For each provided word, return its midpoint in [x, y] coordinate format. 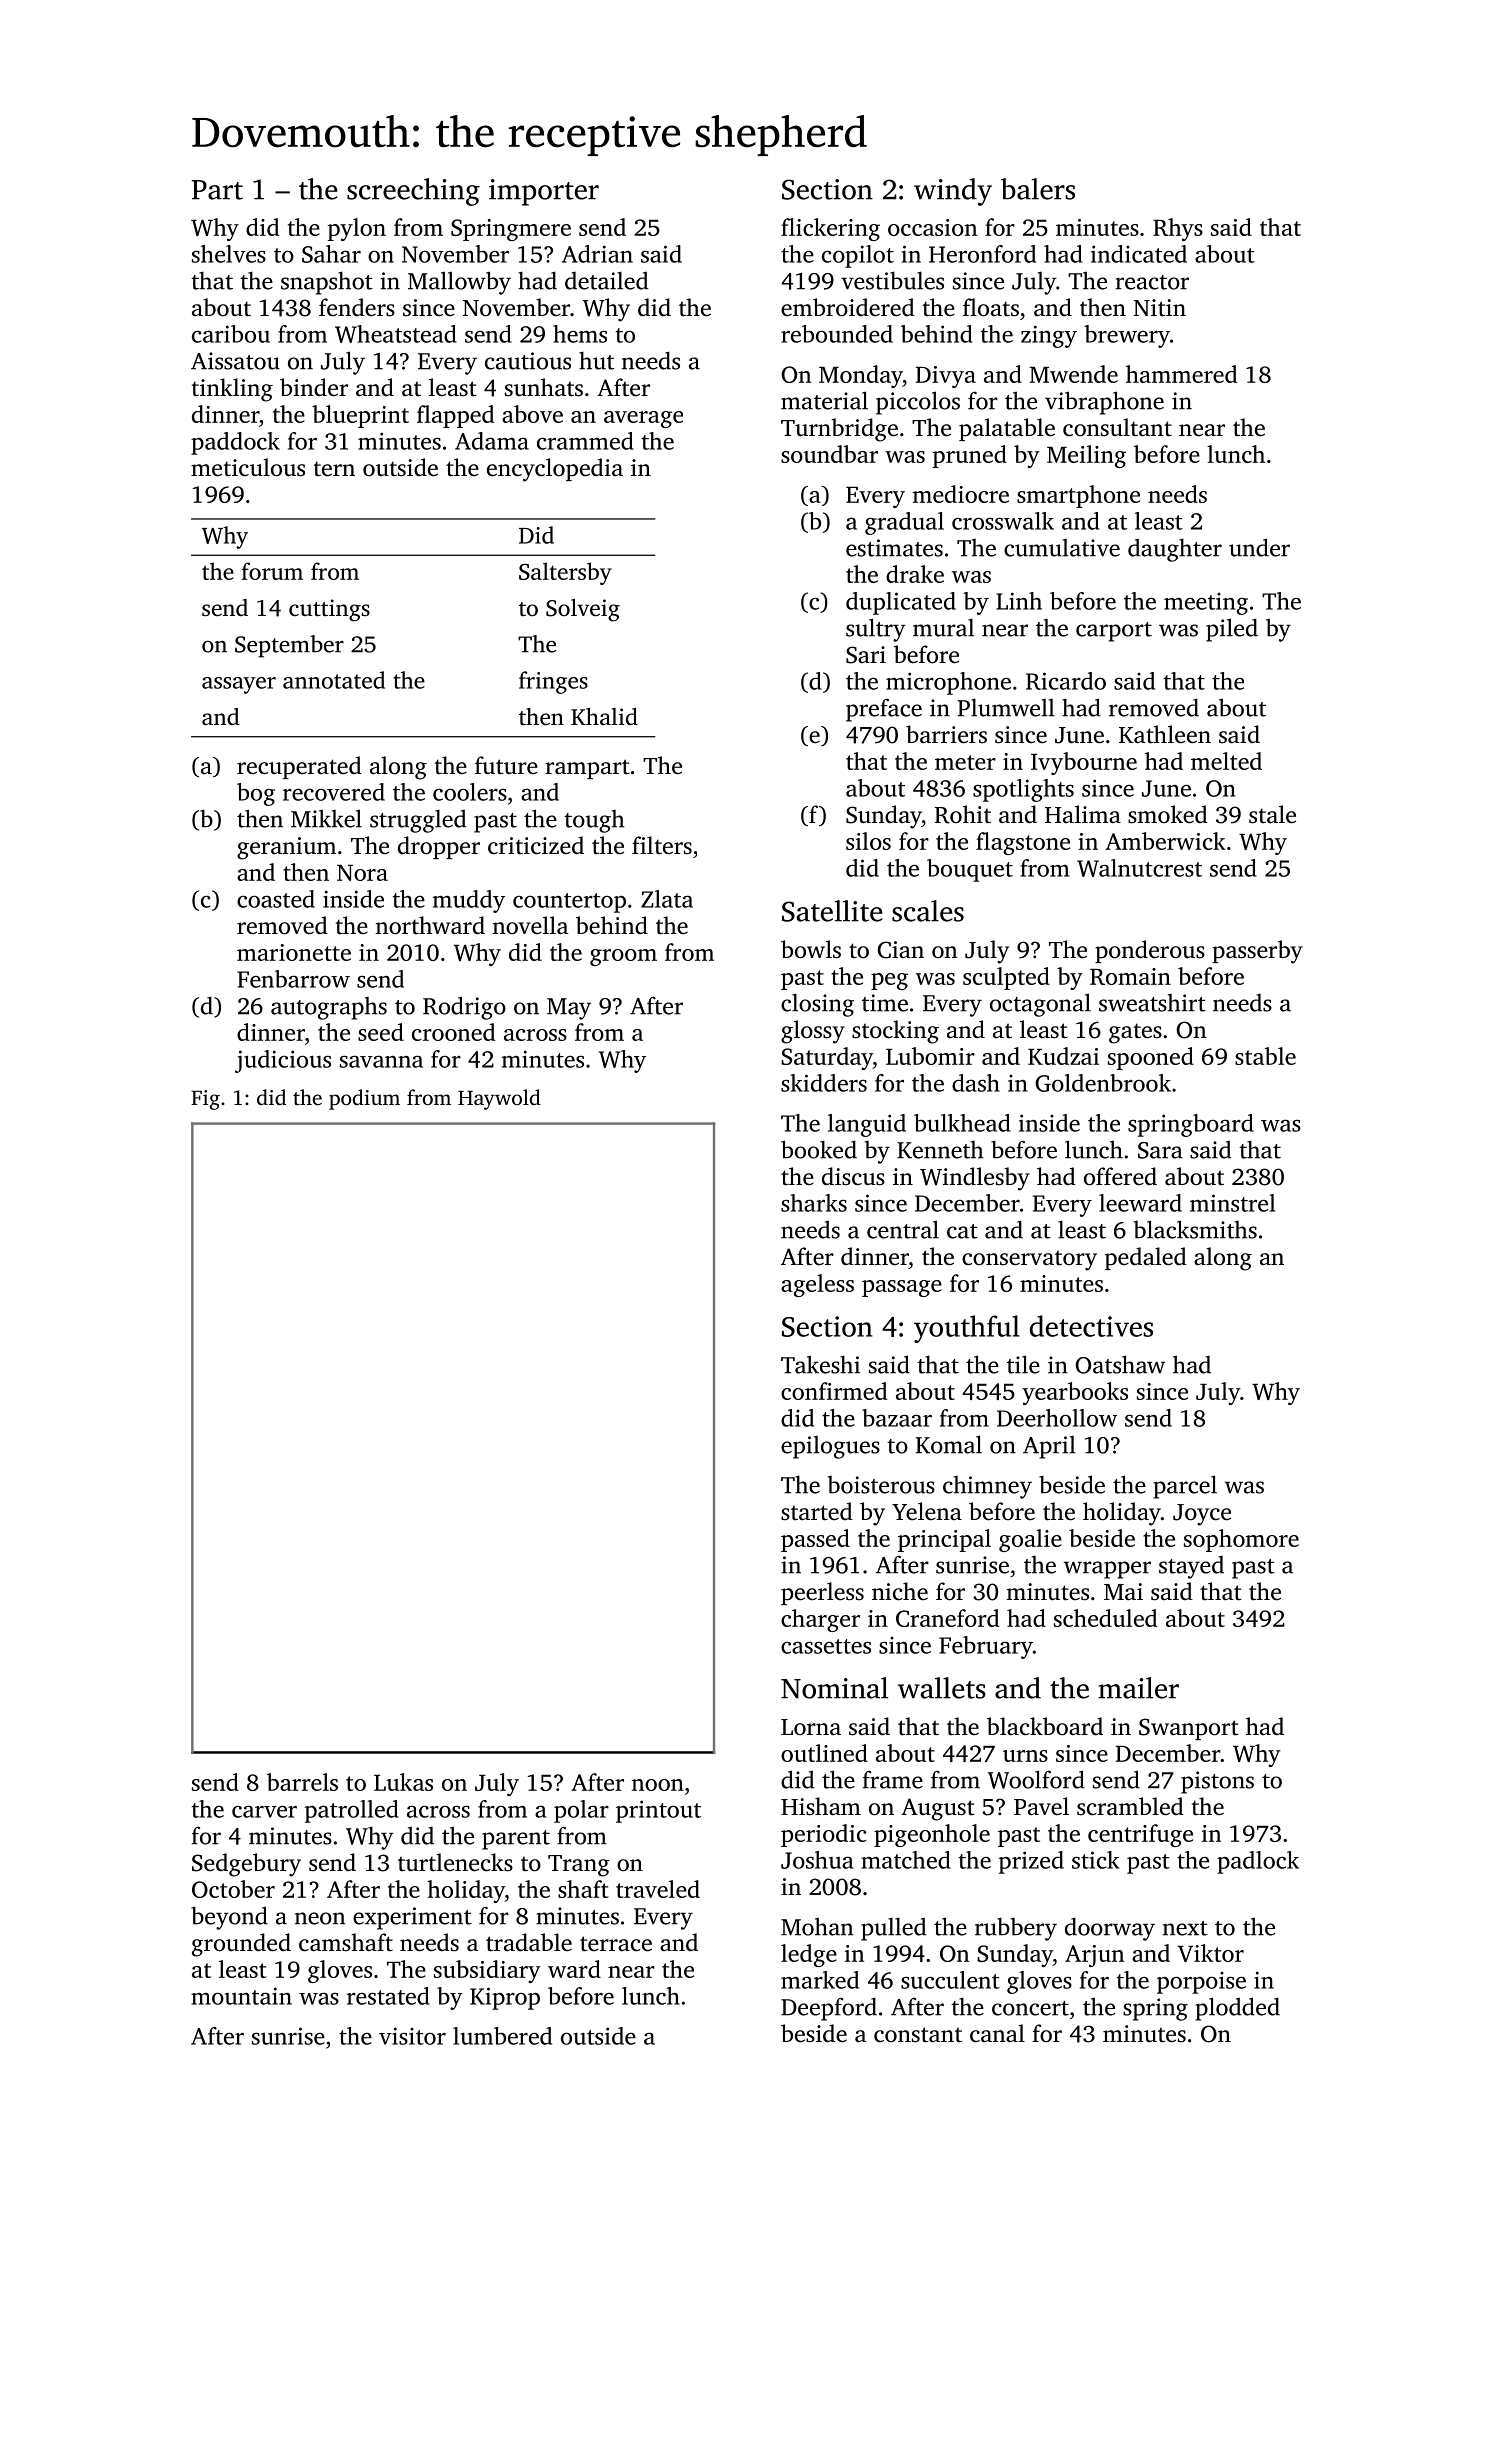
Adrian [597, 254]
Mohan [817, 1926]
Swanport [1189, 1729]
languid [867, 1125]
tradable [529, 1942]
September [289, 646]
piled [1232, 630]
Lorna [811, 1727]
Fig [205, 1100]
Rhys [1178, 229]
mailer [1138, 1688]
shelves [229, 254]
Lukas [403, 1782]
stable [1265, 1056]
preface [884, 710]
